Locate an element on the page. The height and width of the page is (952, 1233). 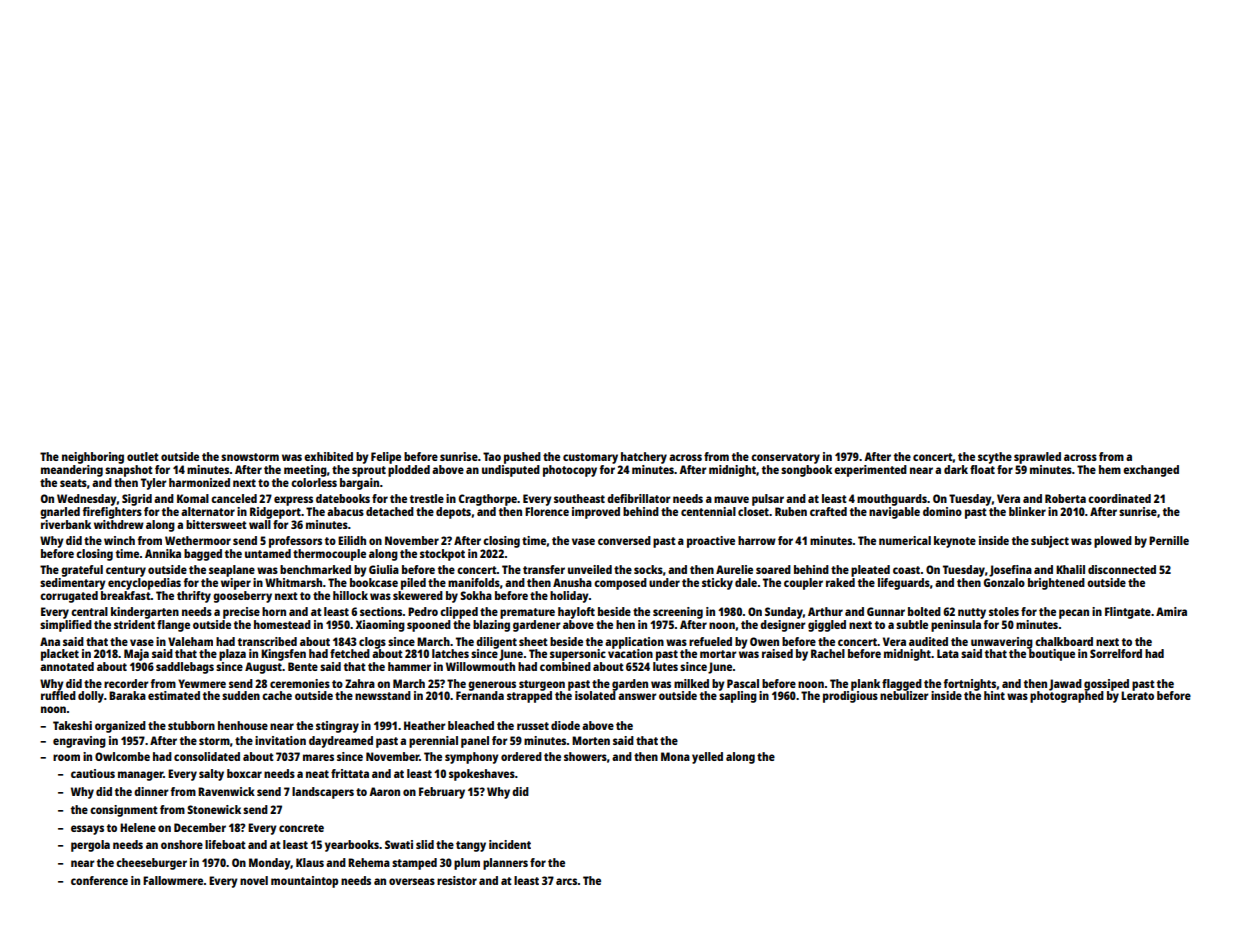
strident is located at coordinates (134, 624).
